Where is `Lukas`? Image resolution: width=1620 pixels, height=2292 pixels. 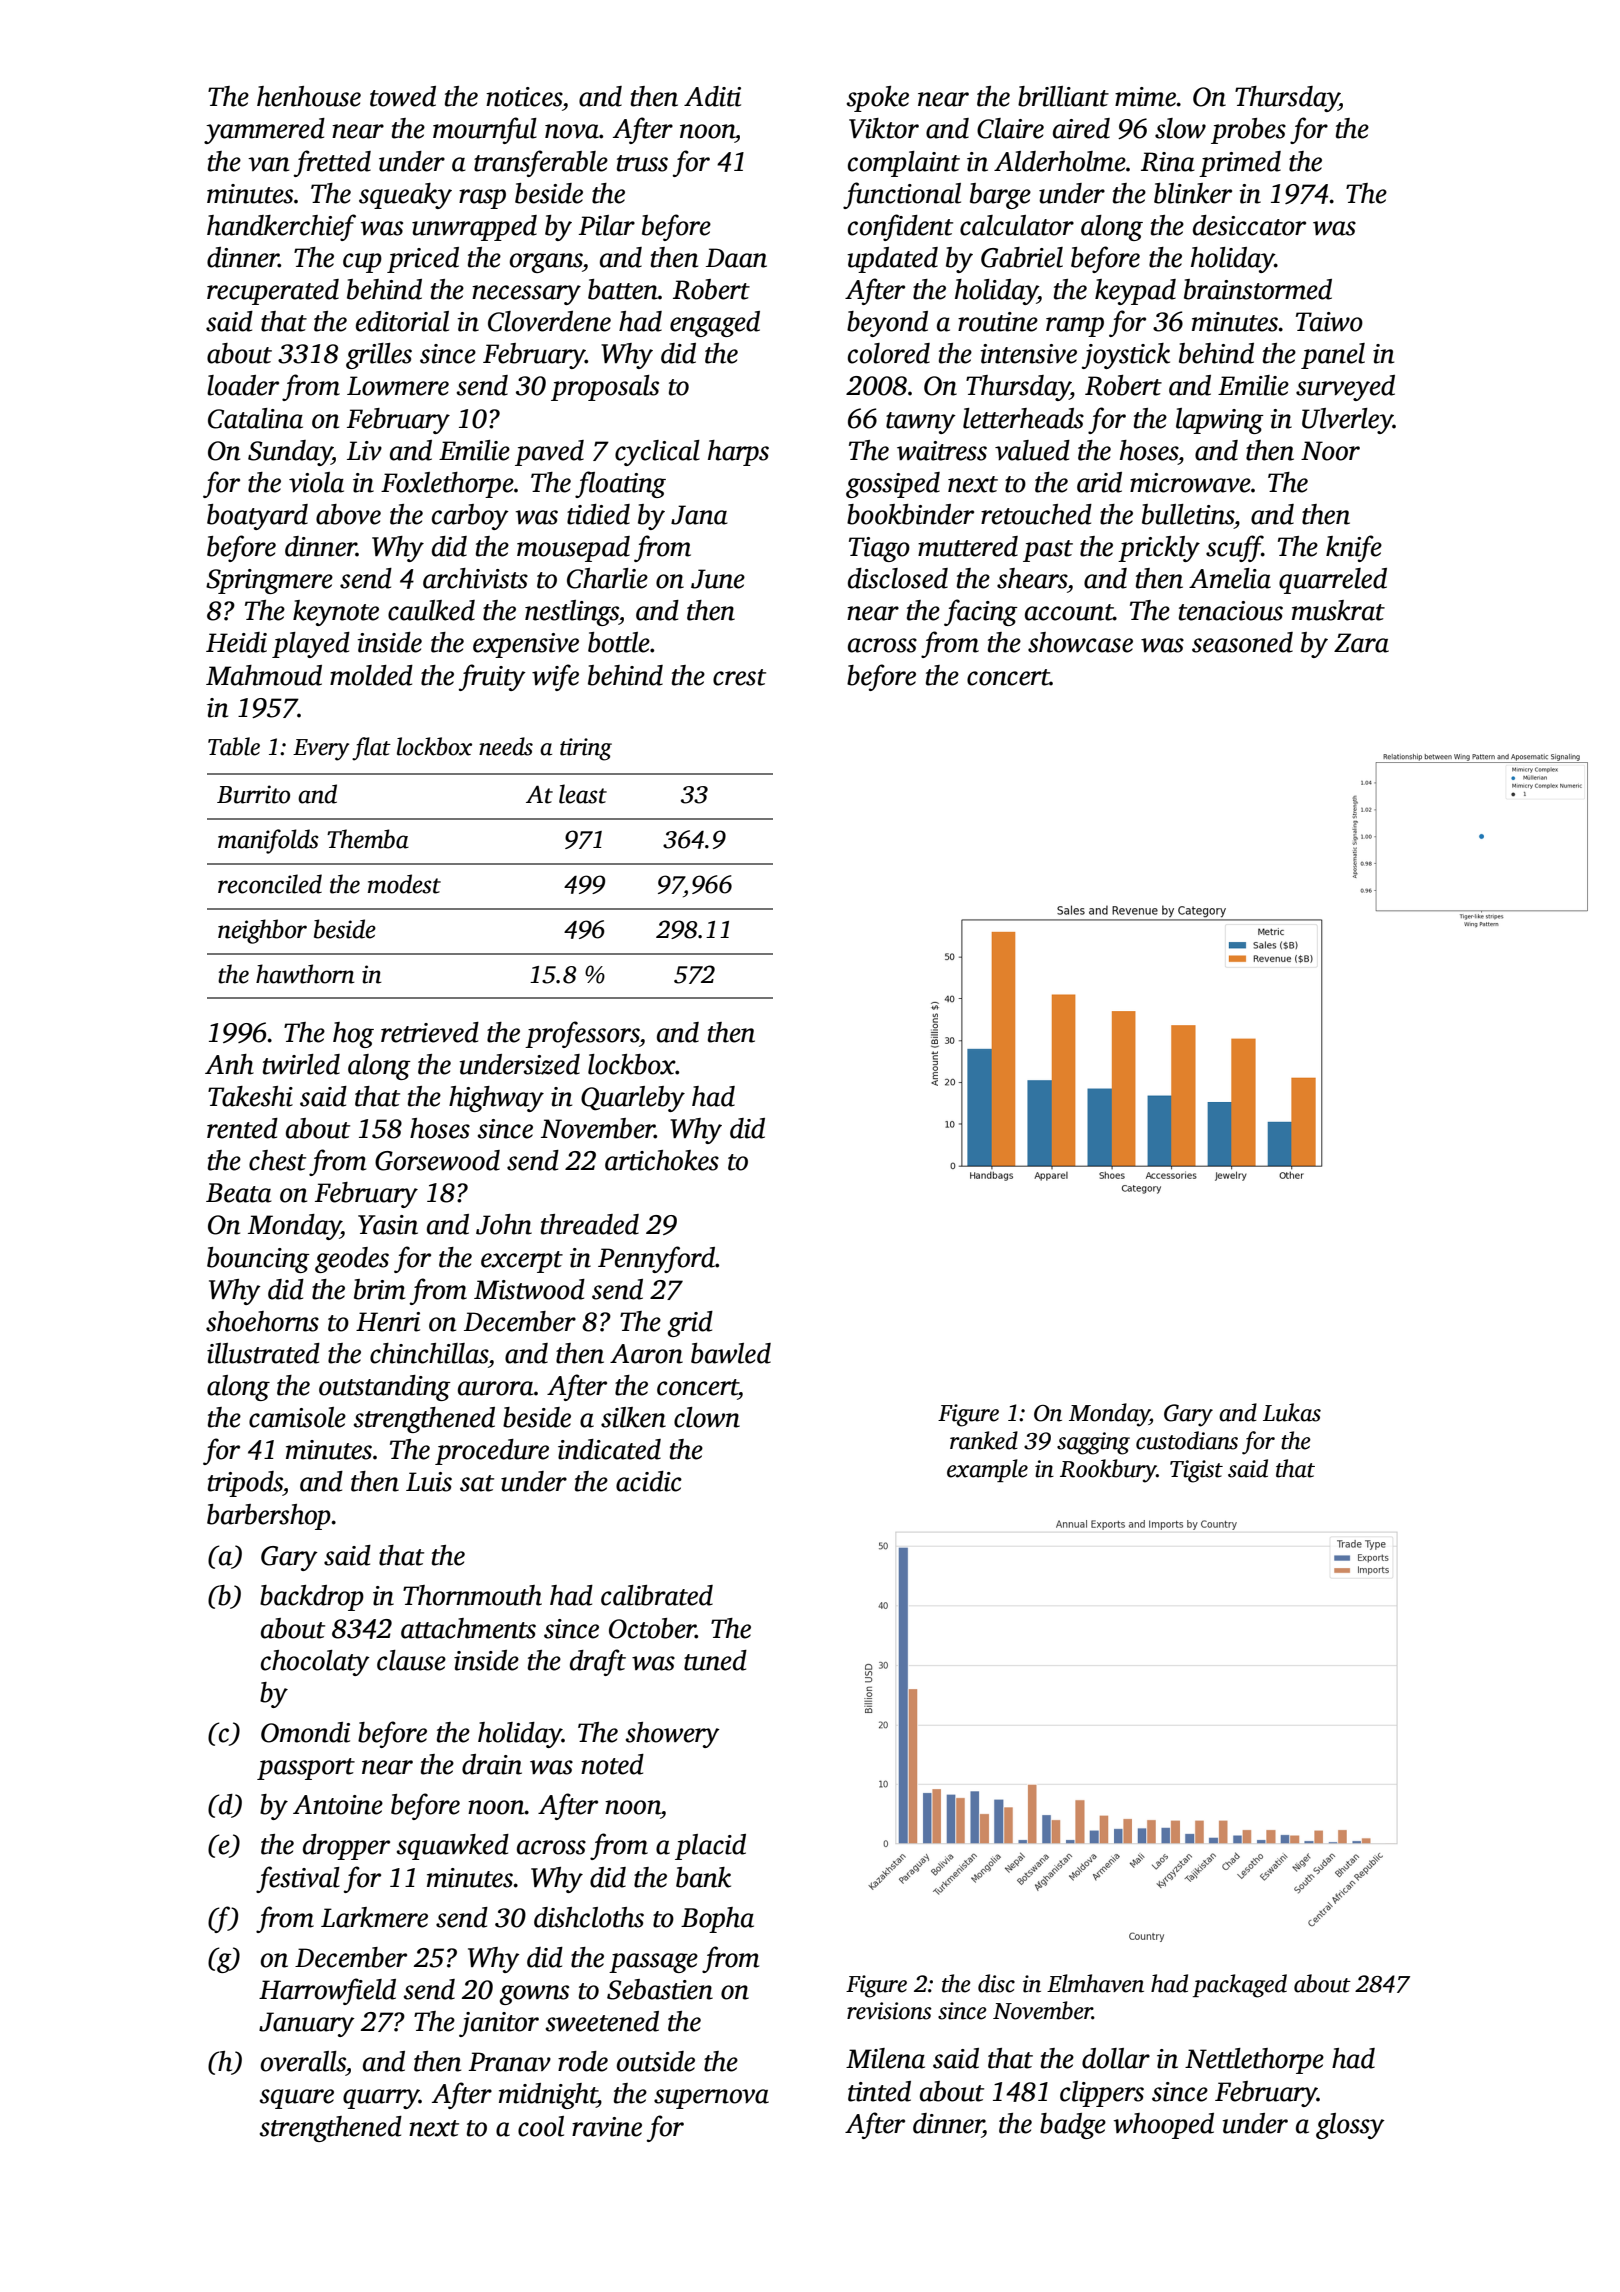
Lukas is located at coordinates (1292, 1412).
